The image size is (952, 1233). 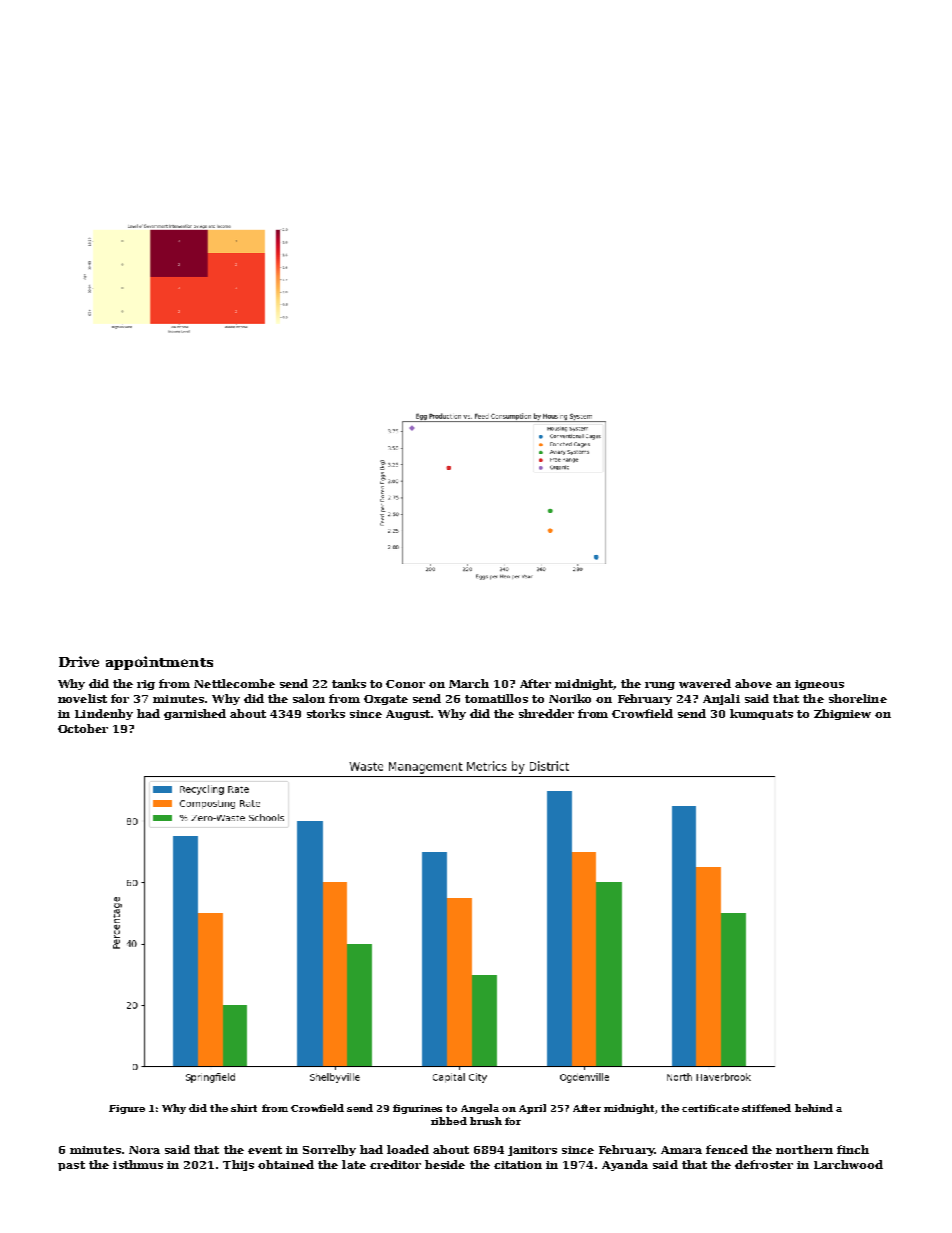 What do you see at coordinates (326, 713) in the image?
I see `storks` at bounding box center [326, 713].
